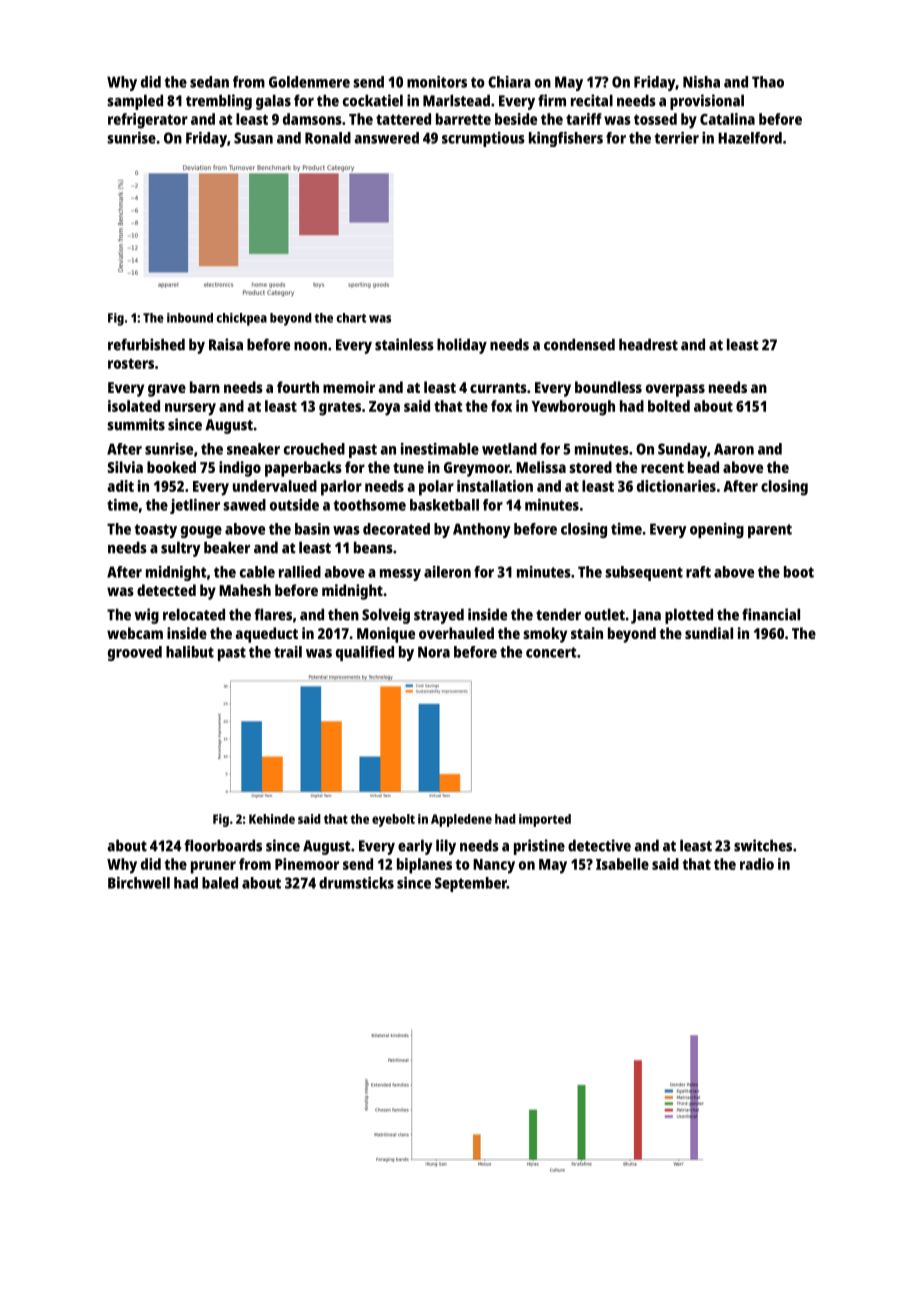 The height and width of the screenshot is (1308, 924). Describe the element at coordinates (509, 82) in the screenshot. I see `Chiara` at that location.
